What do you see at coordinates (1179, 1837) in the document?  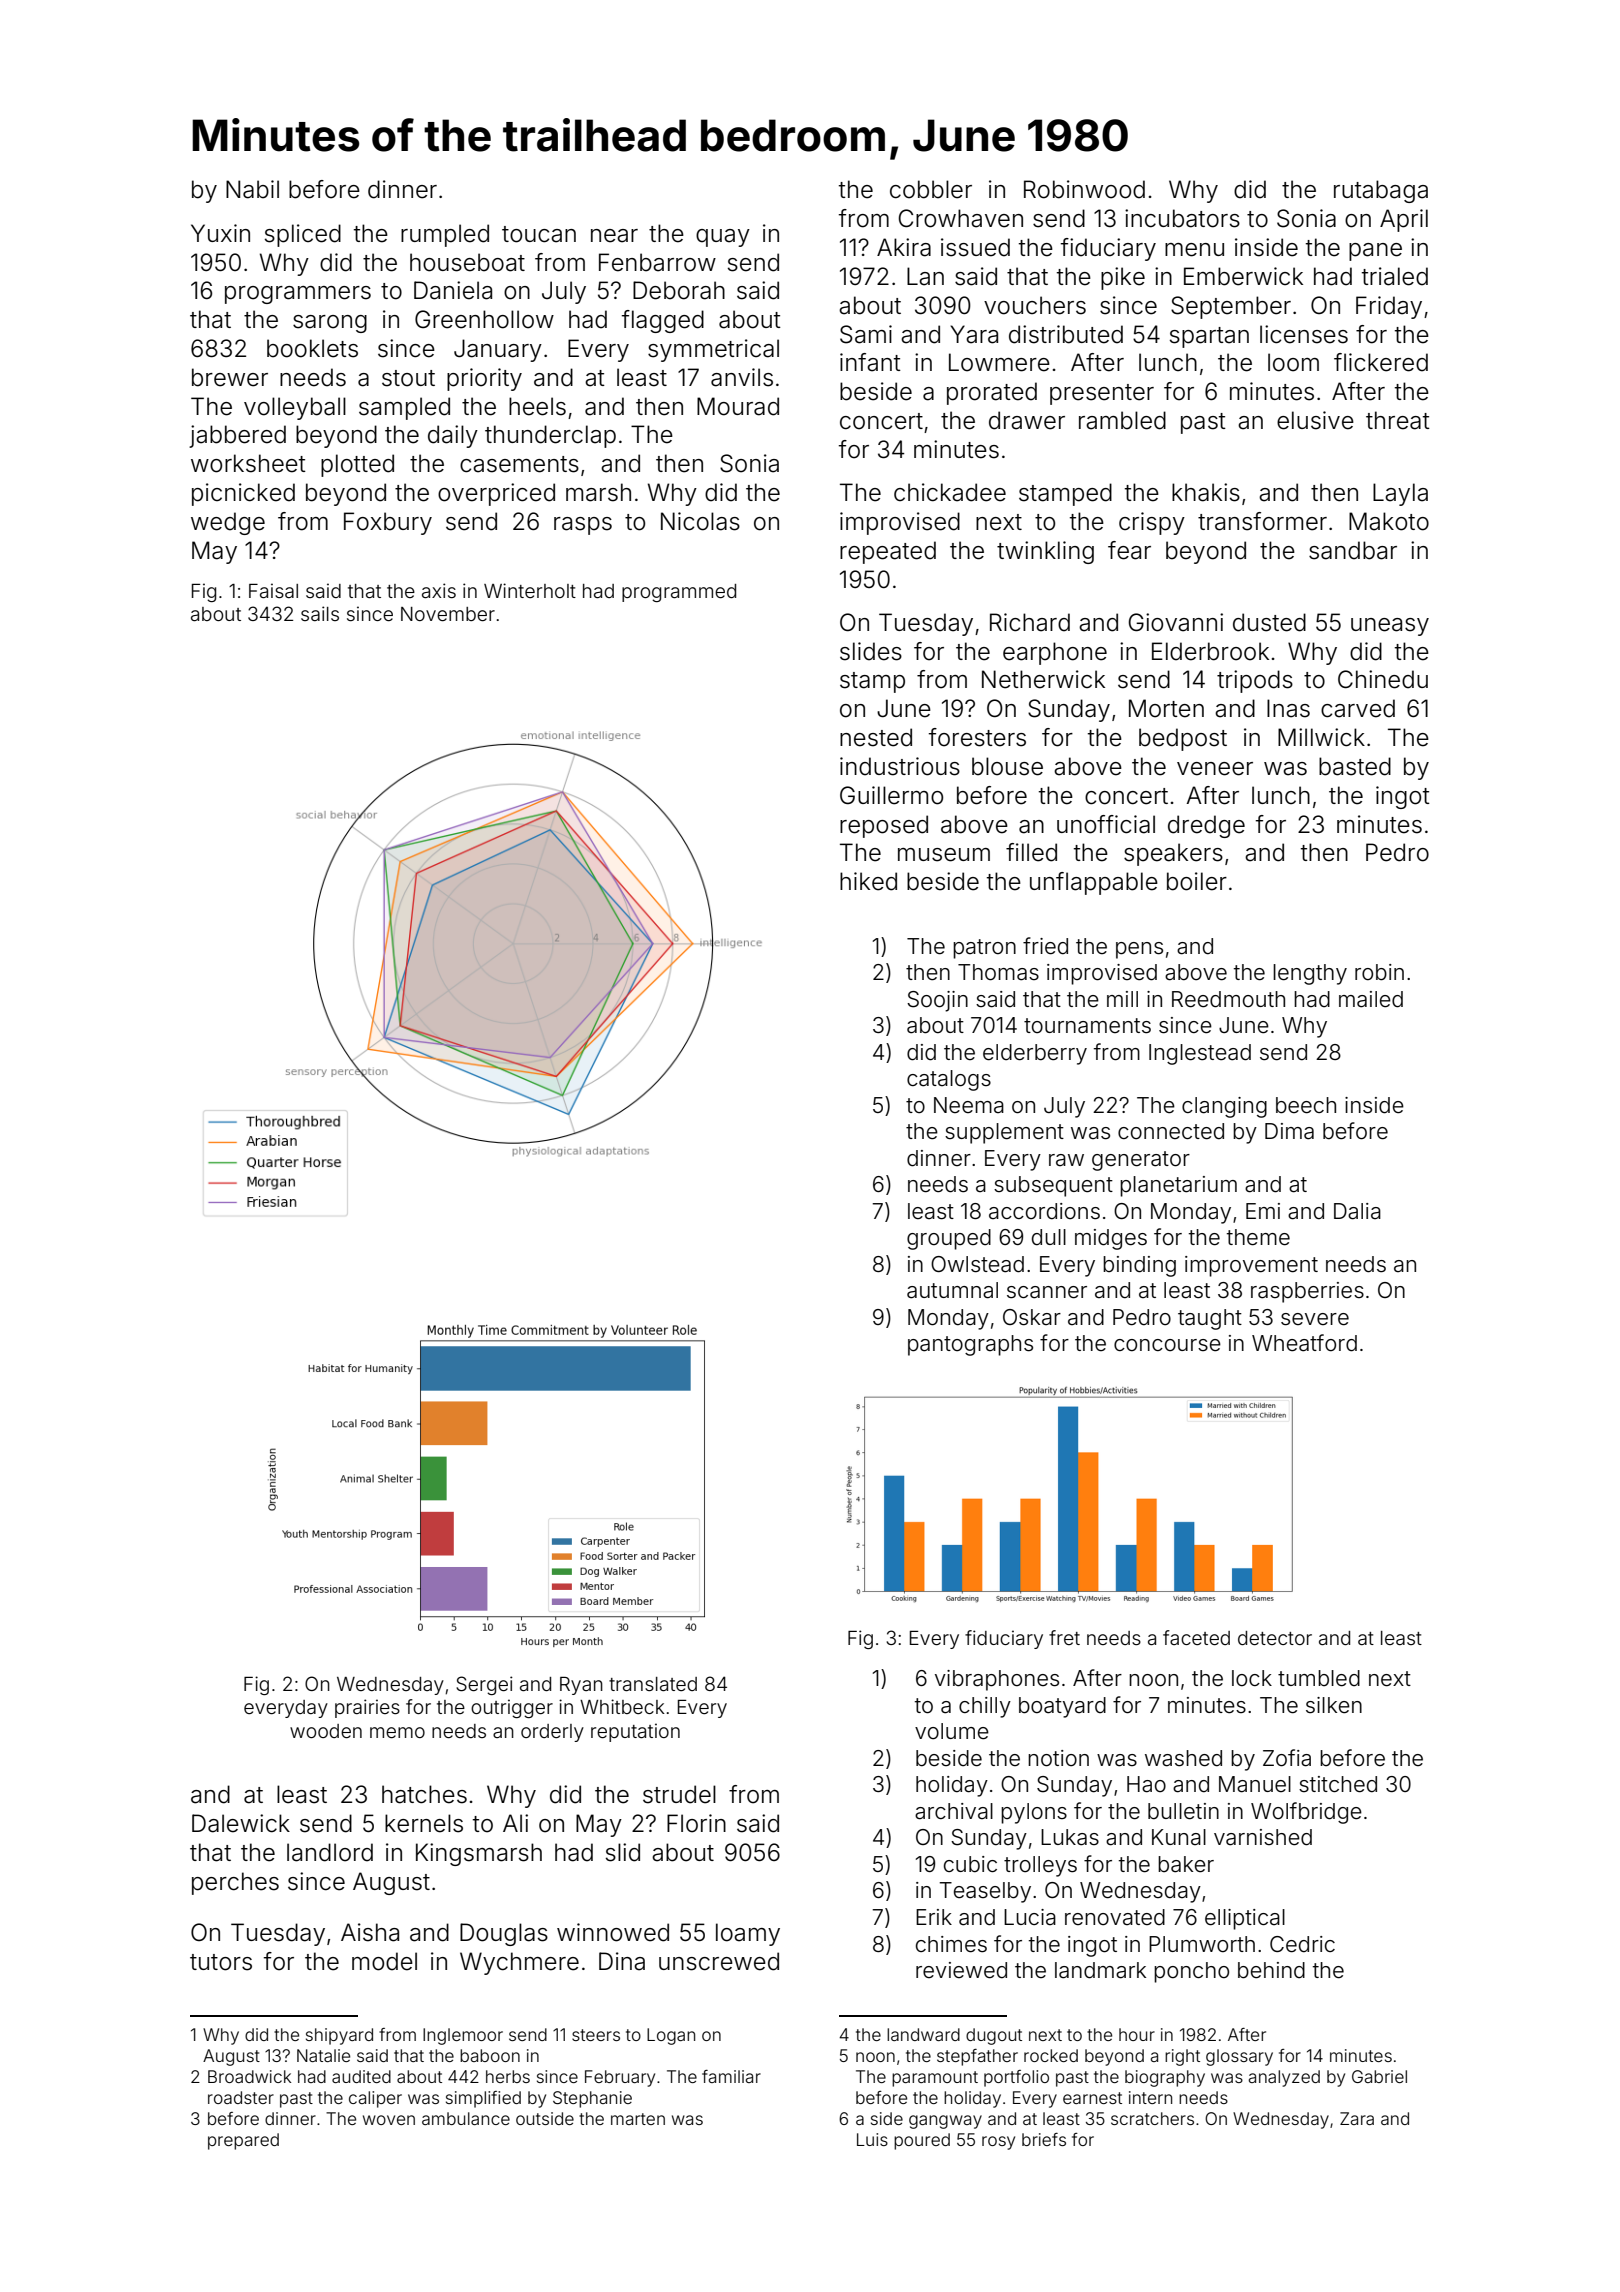 I see `Kunal` at bounding box center [1179, 1837].
